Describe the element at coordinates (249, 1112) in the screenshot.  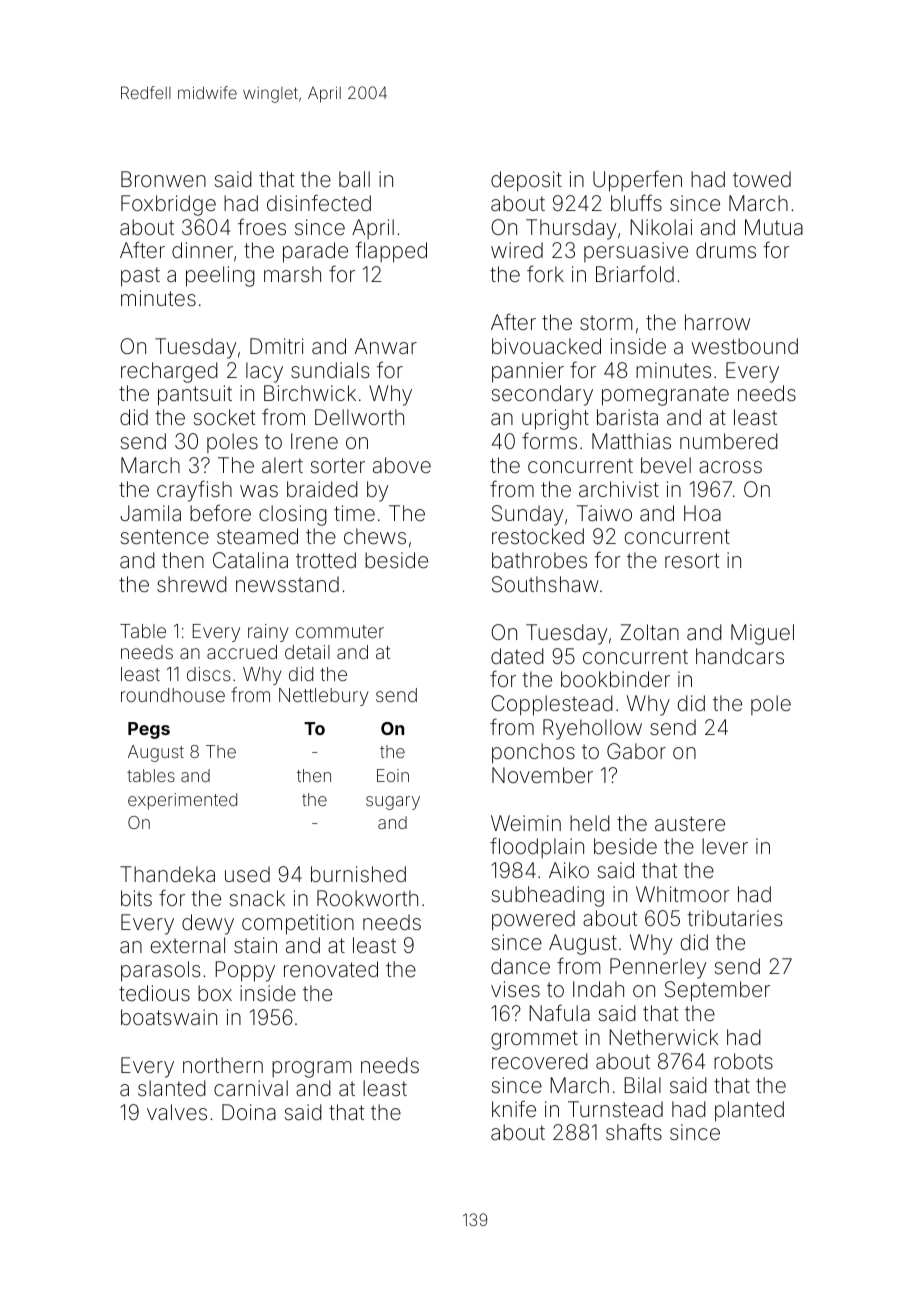
I see `Doina` at that location.
